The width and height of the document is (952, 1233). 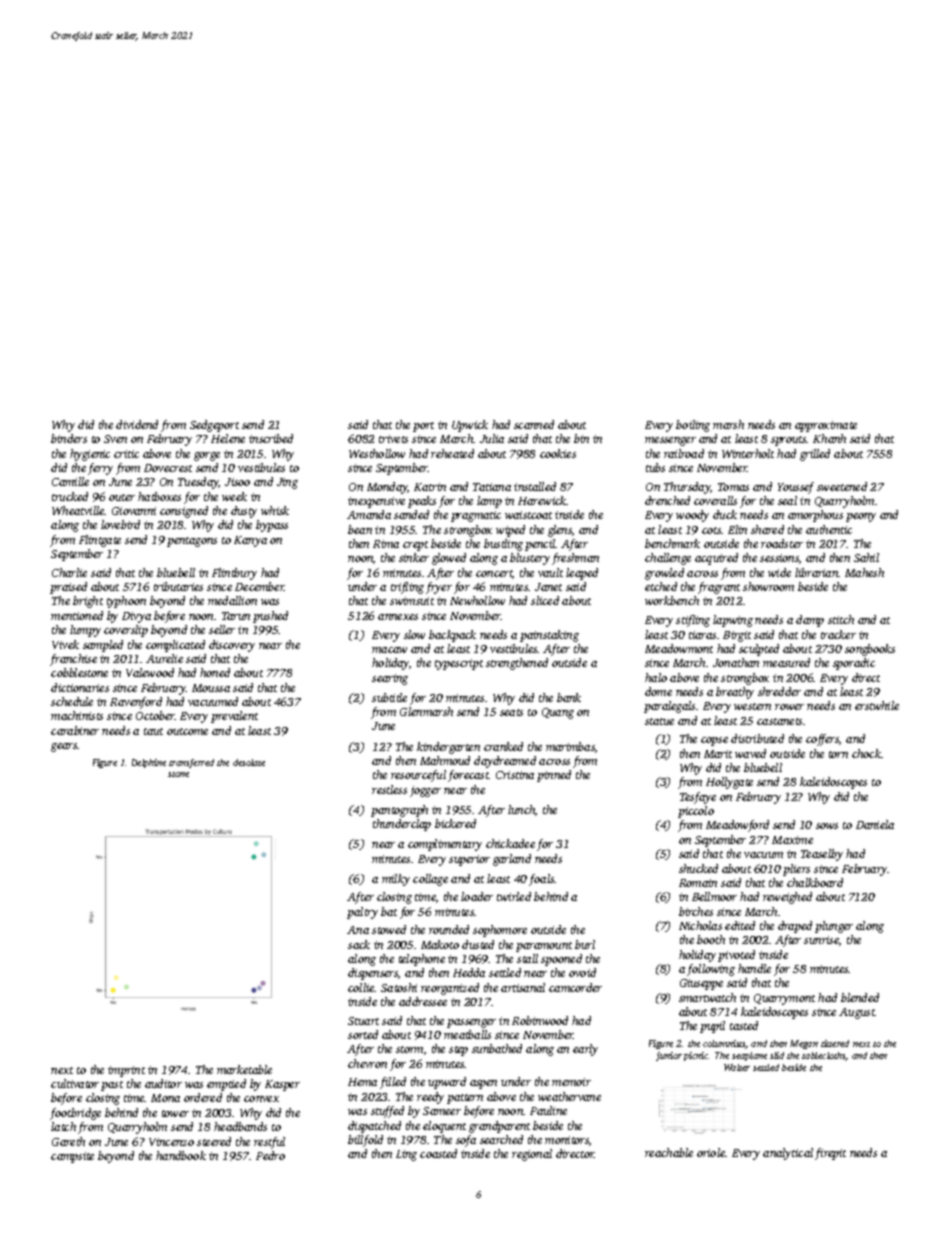 I want to click on milky, so click(x=396, y=880).
